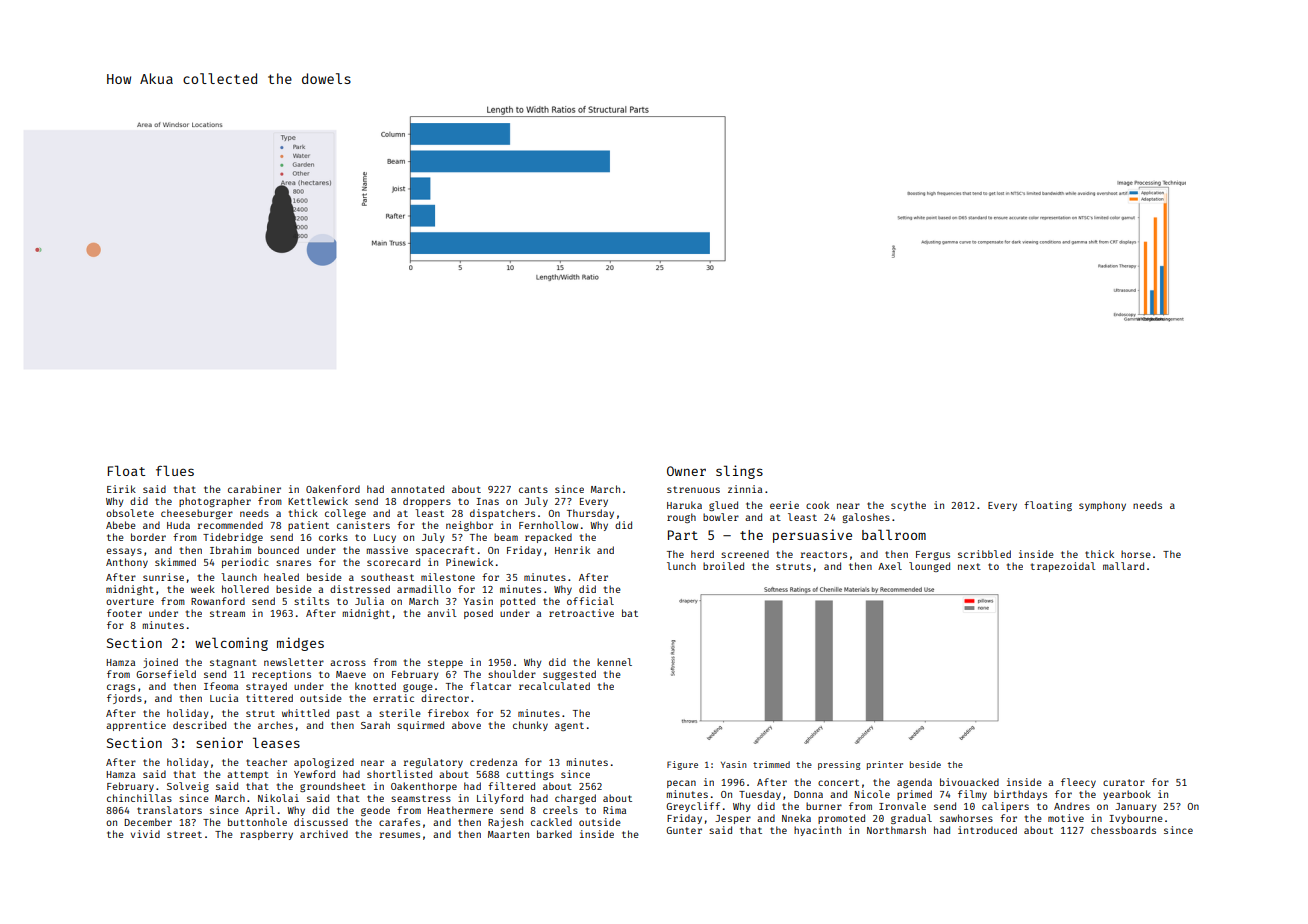 The image size is (1308, 924). I want to click on retroactive, so click(581, 613).
